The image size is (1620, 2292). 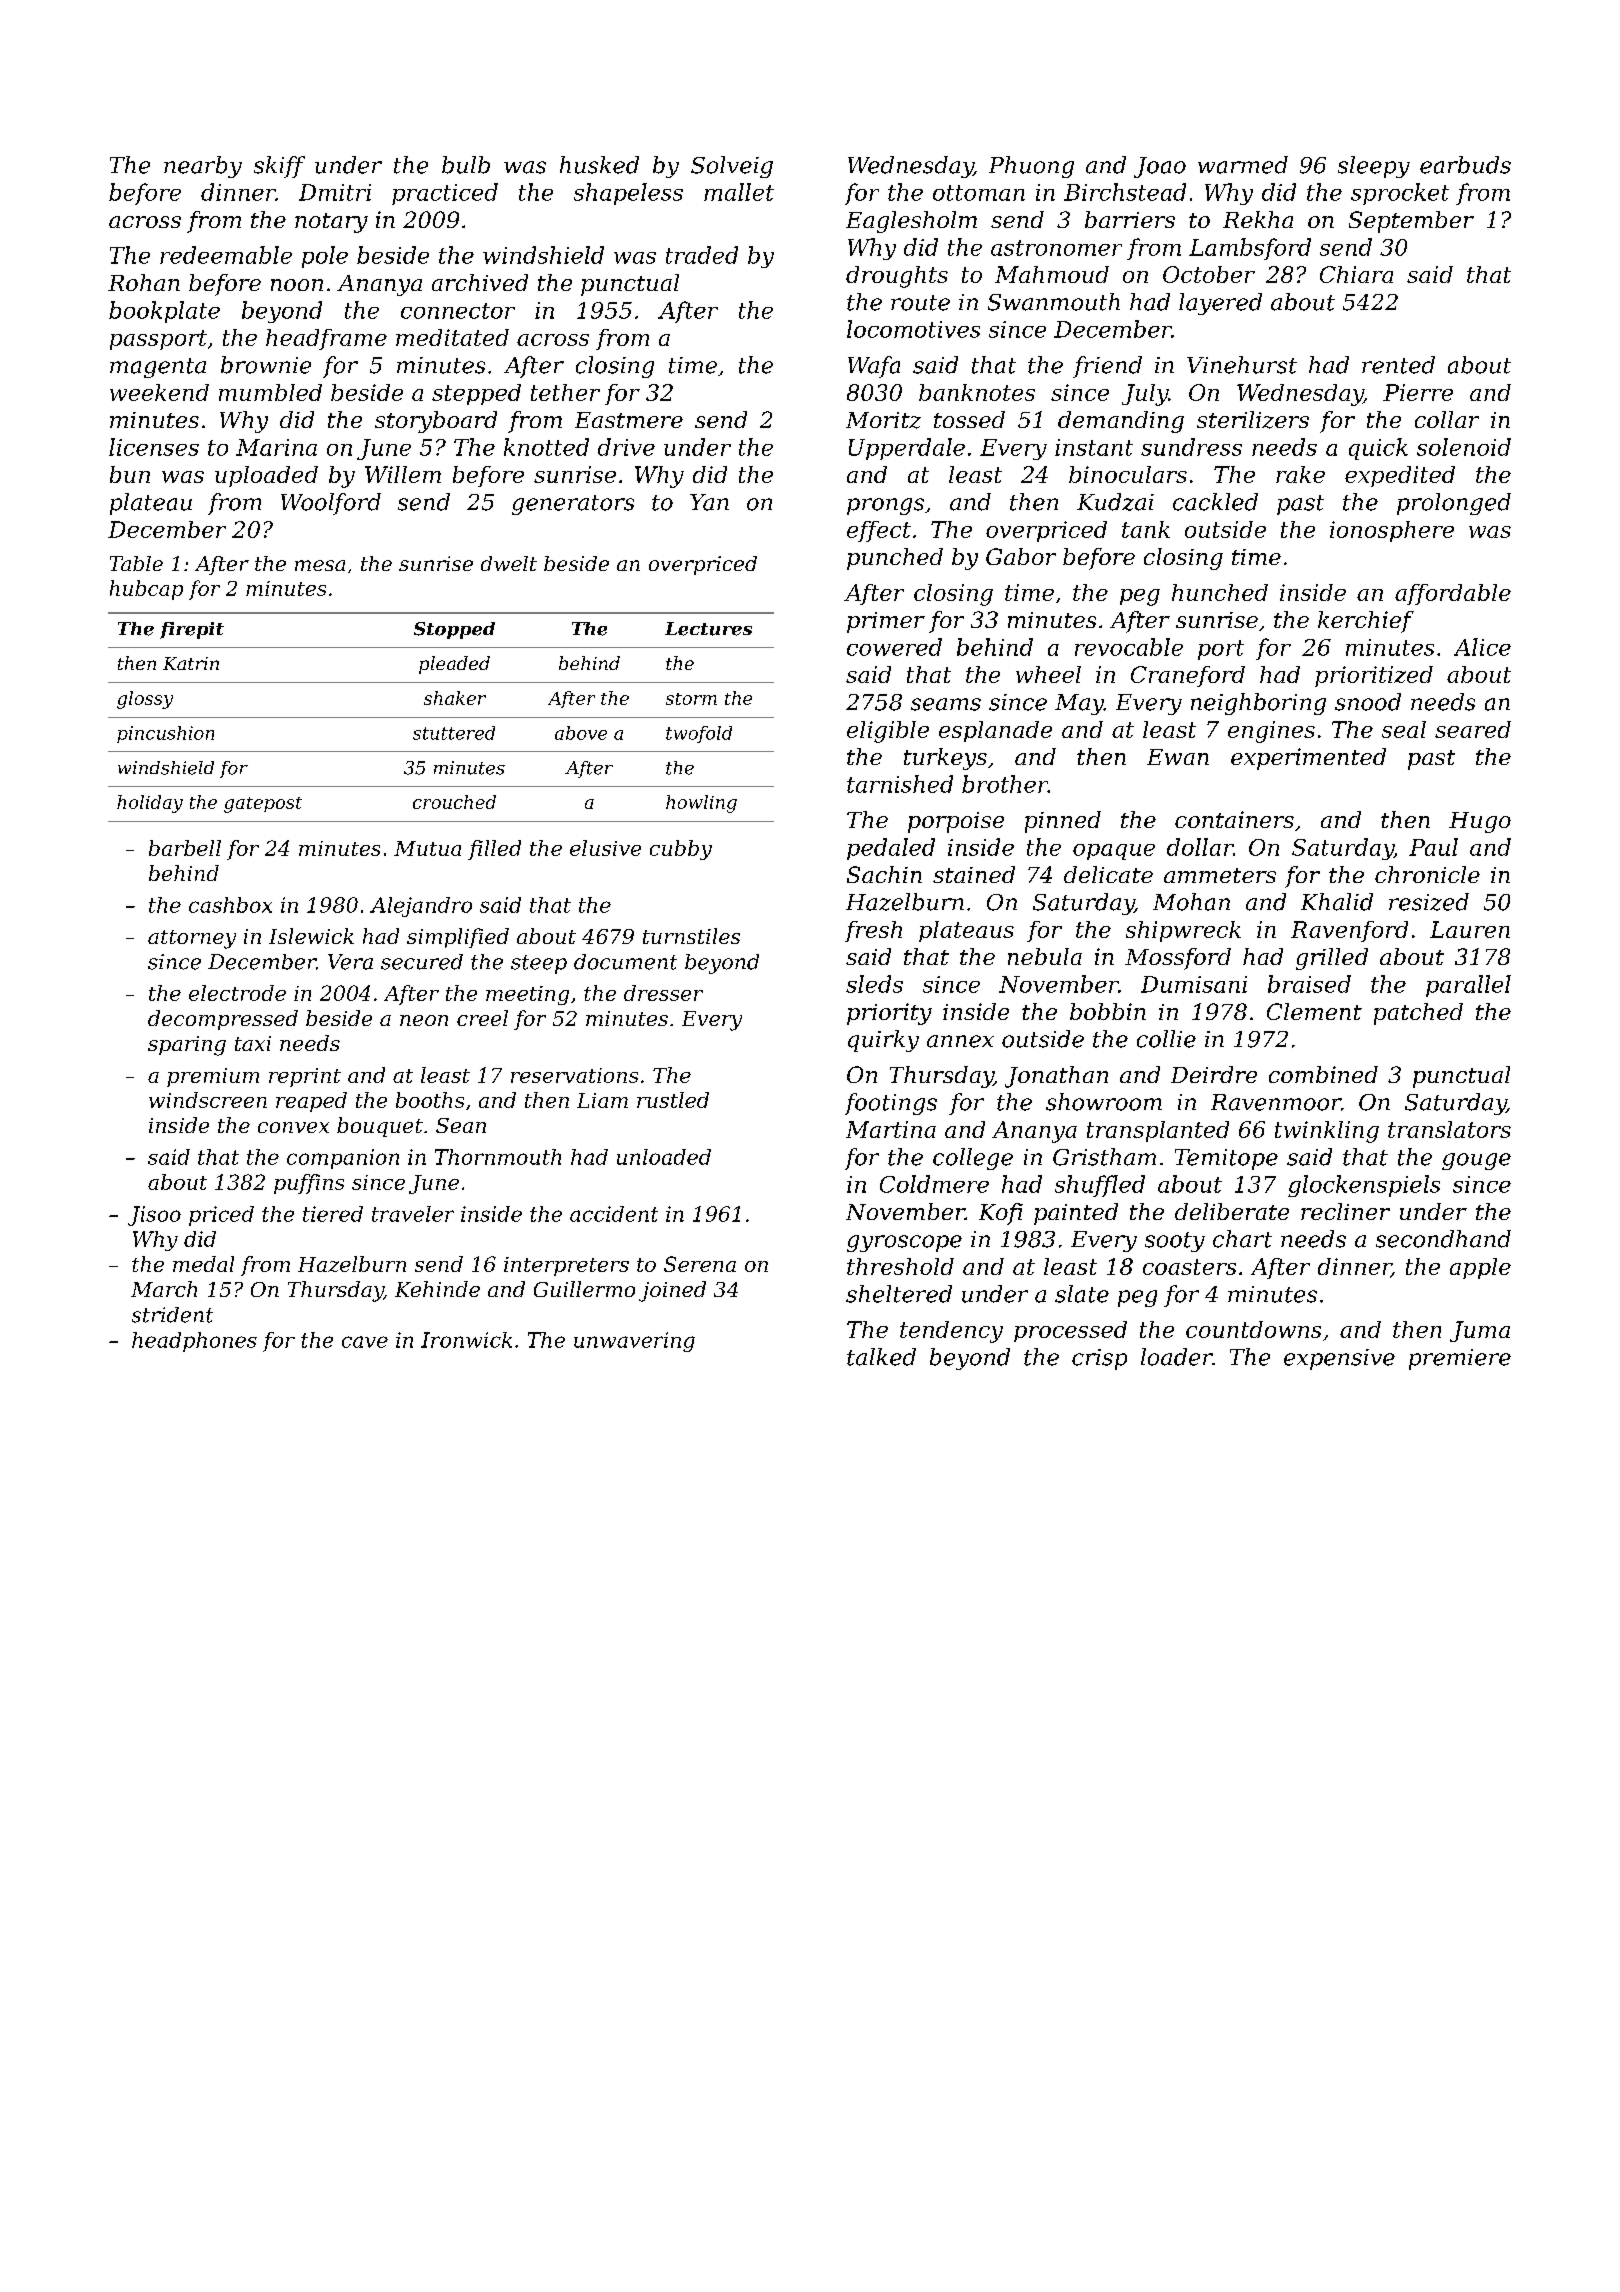 I want to click on dresser, so click(x=663, y=993).
